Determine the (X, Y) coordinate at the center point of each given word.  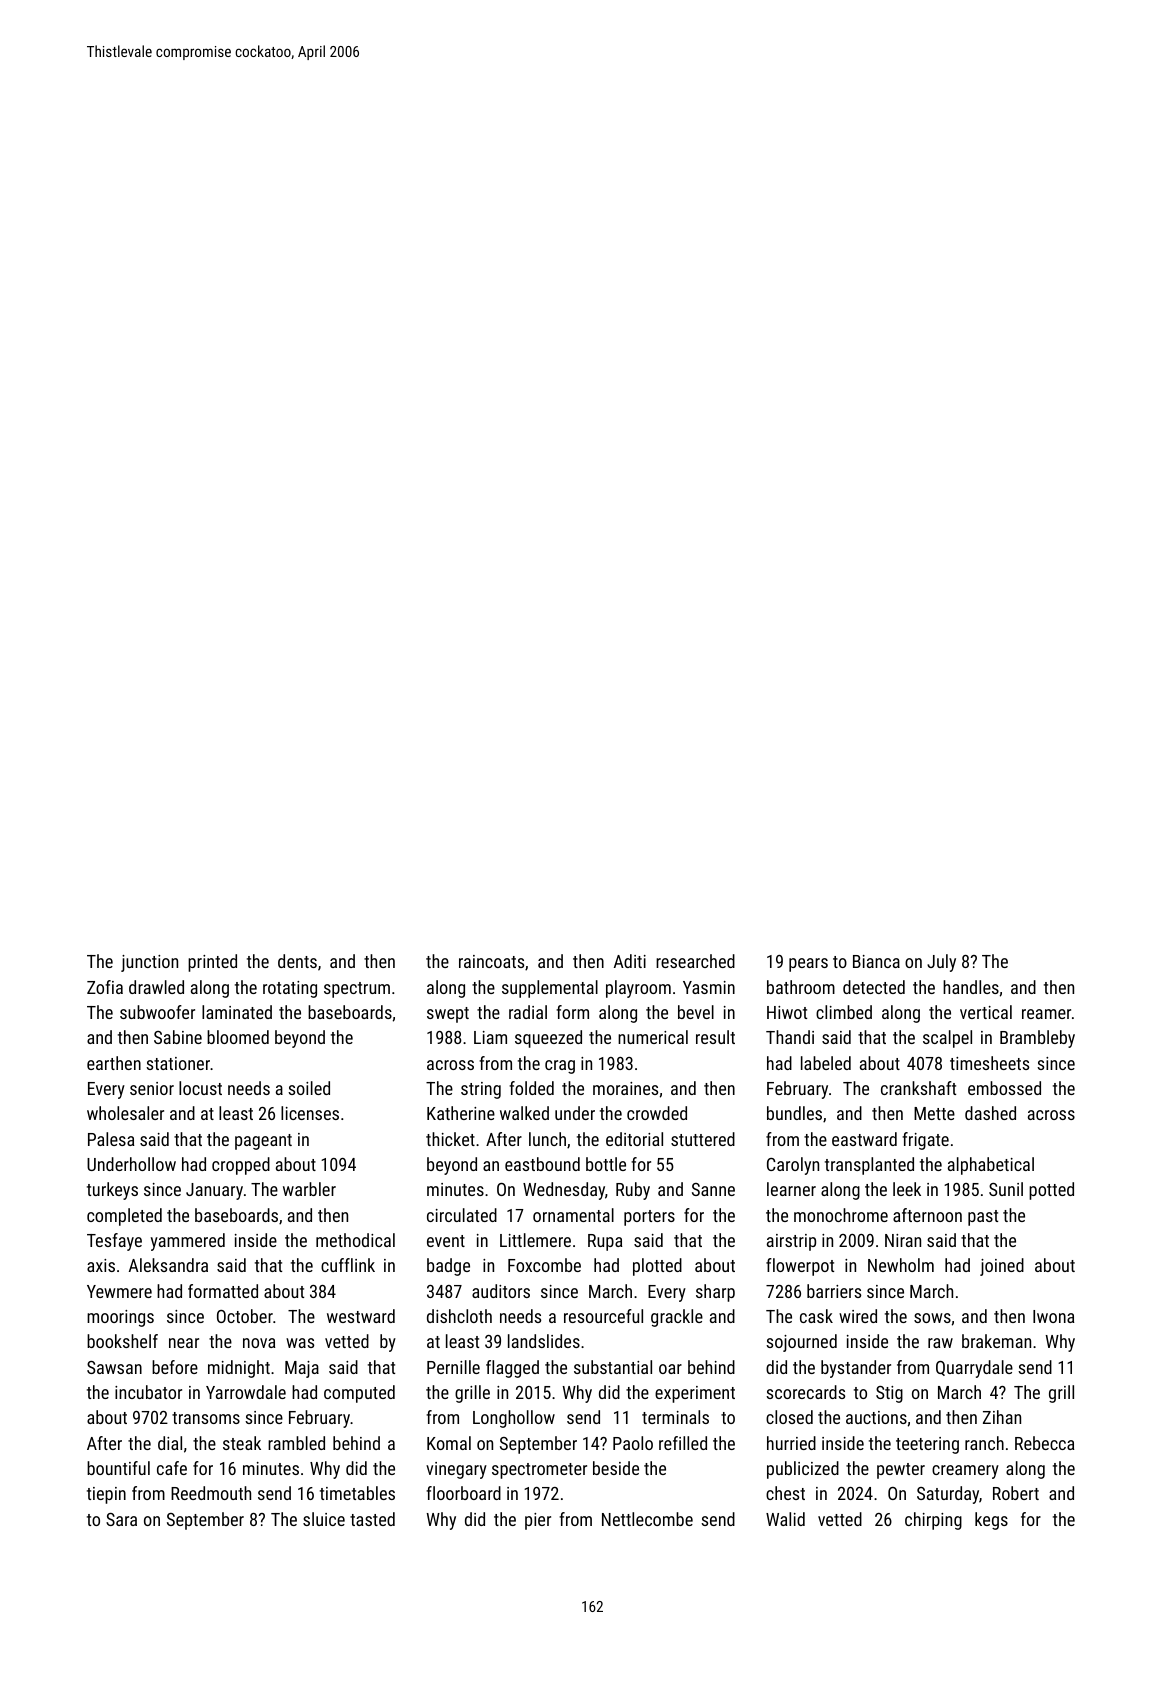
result (715, 1037)
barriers (834, 1291)
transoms (206, 1418)
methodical (355, 1240)
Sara (121, 1519)
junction (149, 963)
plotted (657, 1267)
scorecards (805, 1392)
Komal (449, 1443)
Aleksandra (168, 1265)
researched (695, 961)
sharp (715, 1293)
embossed (1004, 1088)
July (941, 963)
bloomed (238, 1037)
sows (932, 1318)
